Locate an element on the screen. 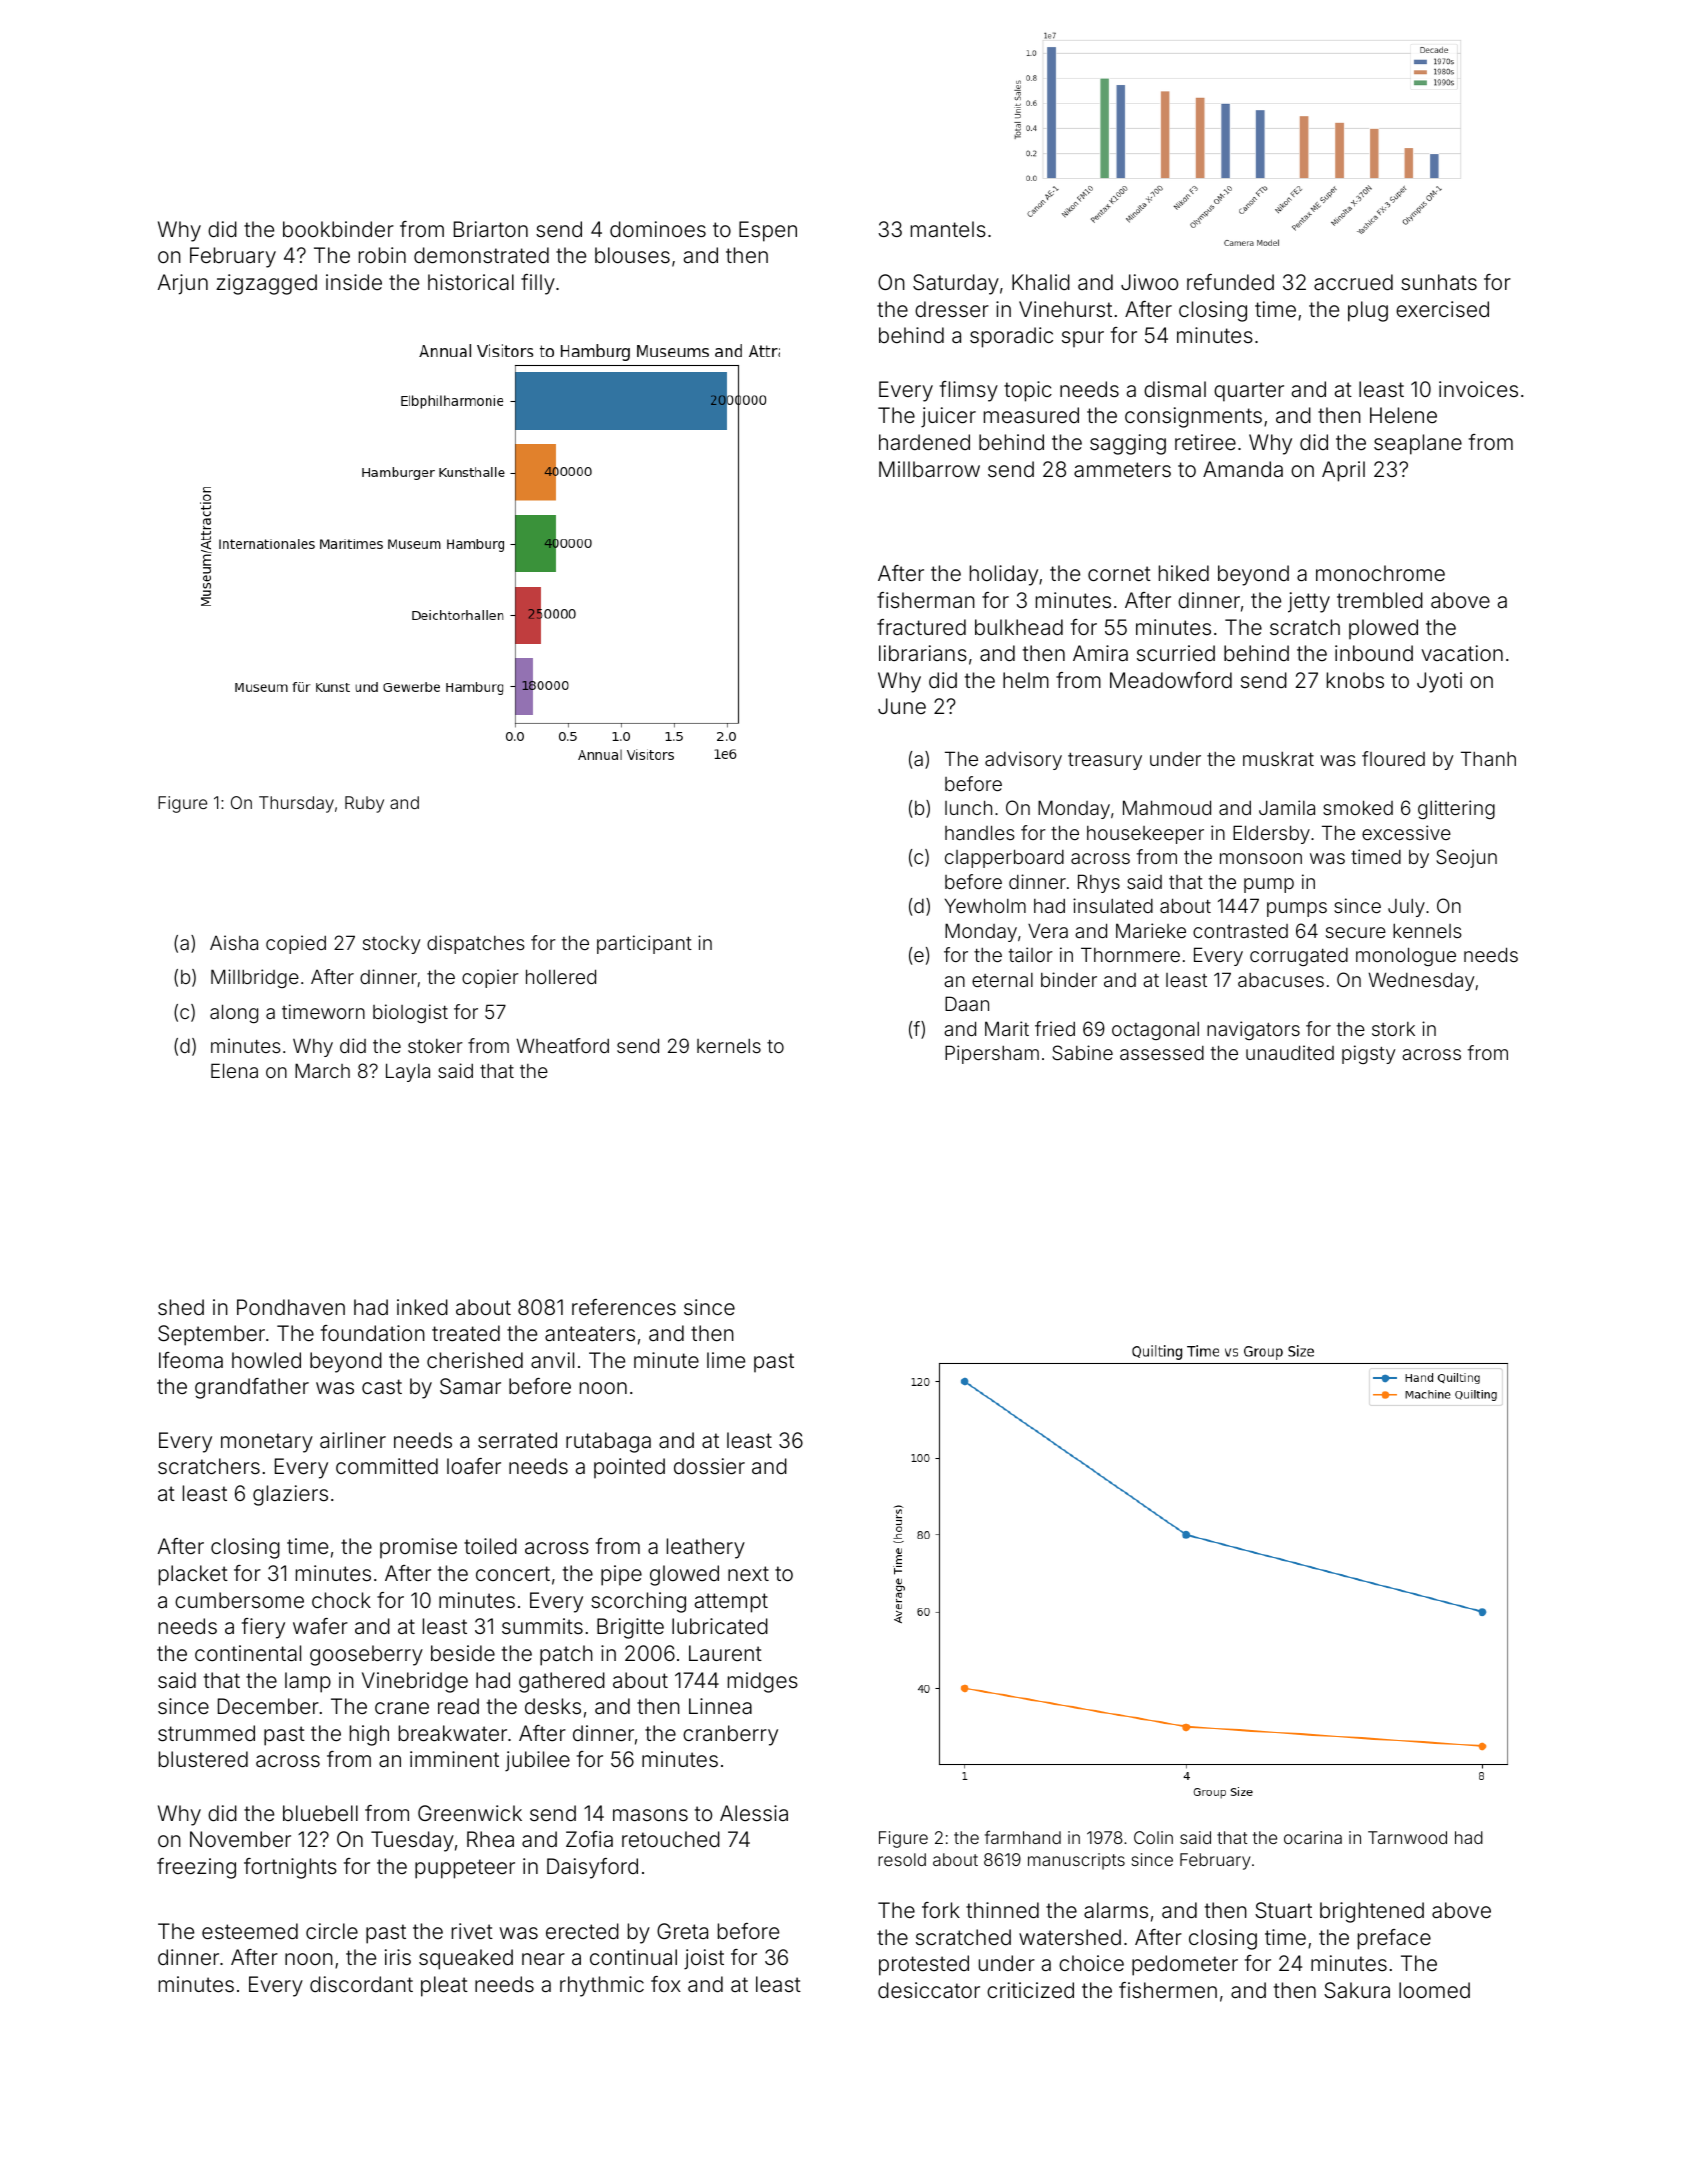 The height and width of the screenshot is (2178, 1683). dominoes is located at coordinates (658, 229).
